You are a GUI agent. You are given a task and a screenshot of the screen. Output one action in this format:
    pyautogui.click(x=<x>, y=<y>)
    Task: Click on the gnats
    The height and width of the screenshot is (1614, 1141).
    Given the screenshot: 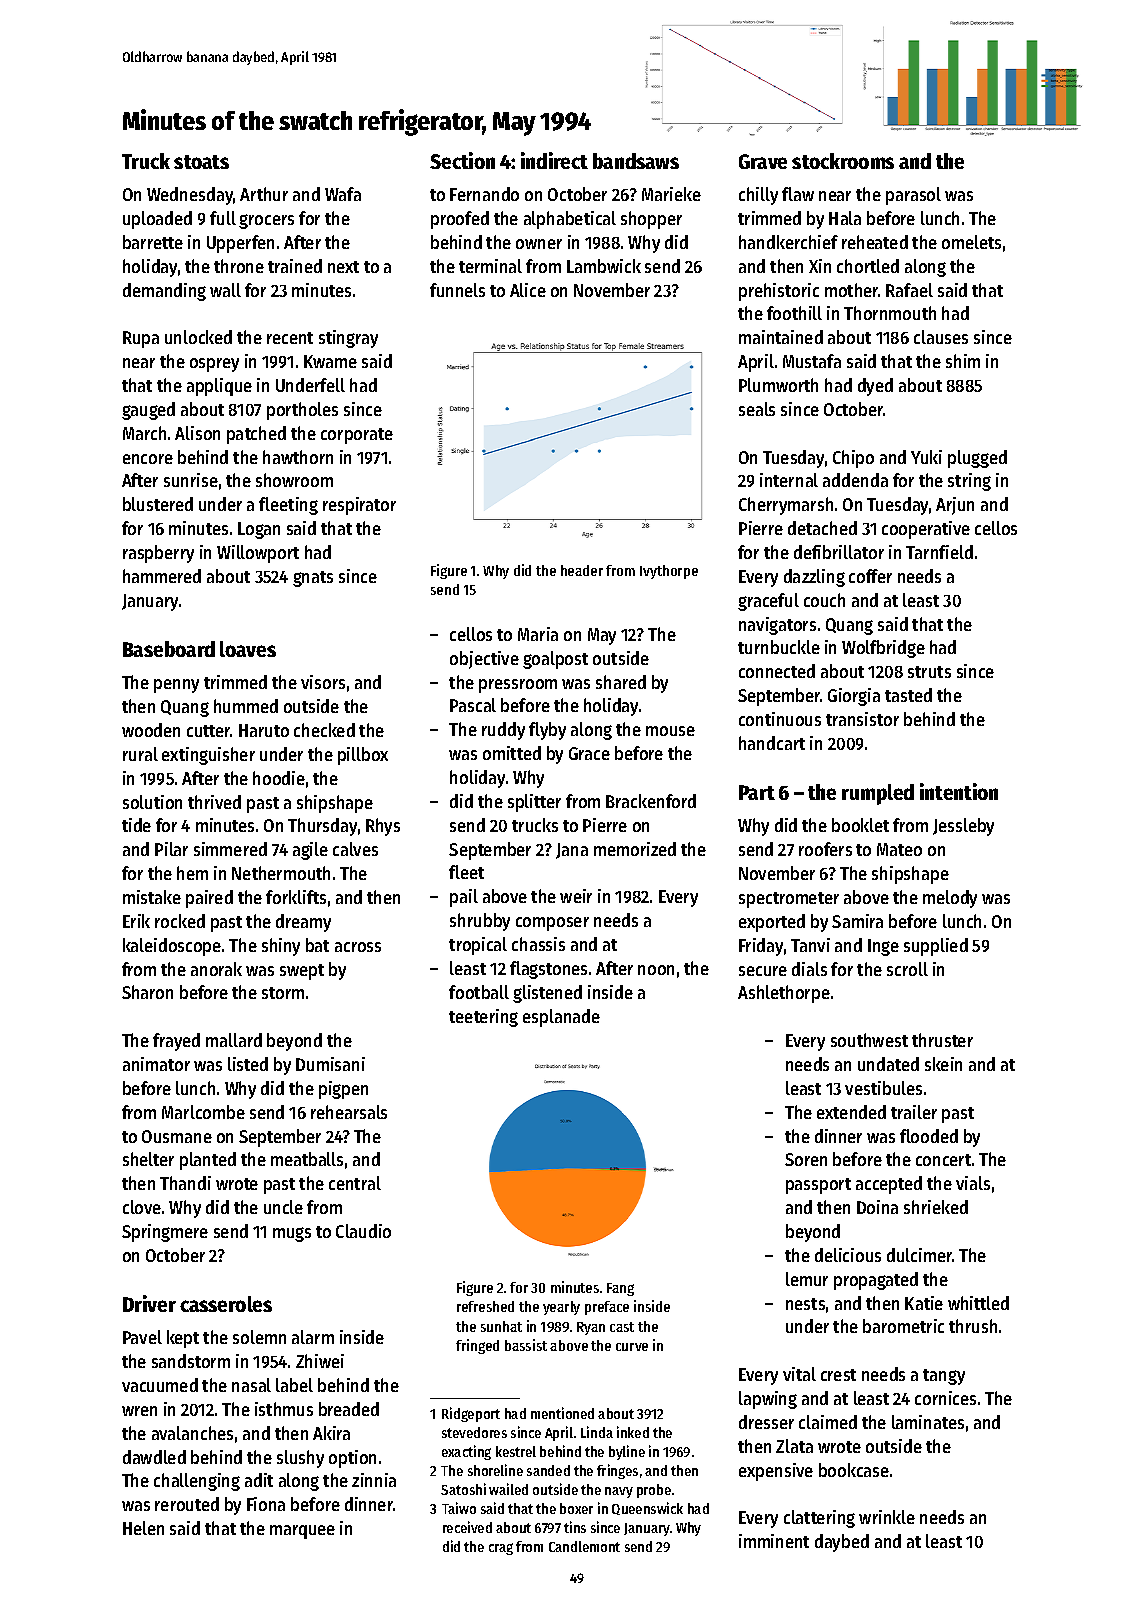 What is the action you would take?
    pyautogui.click(x=313, y=579)
